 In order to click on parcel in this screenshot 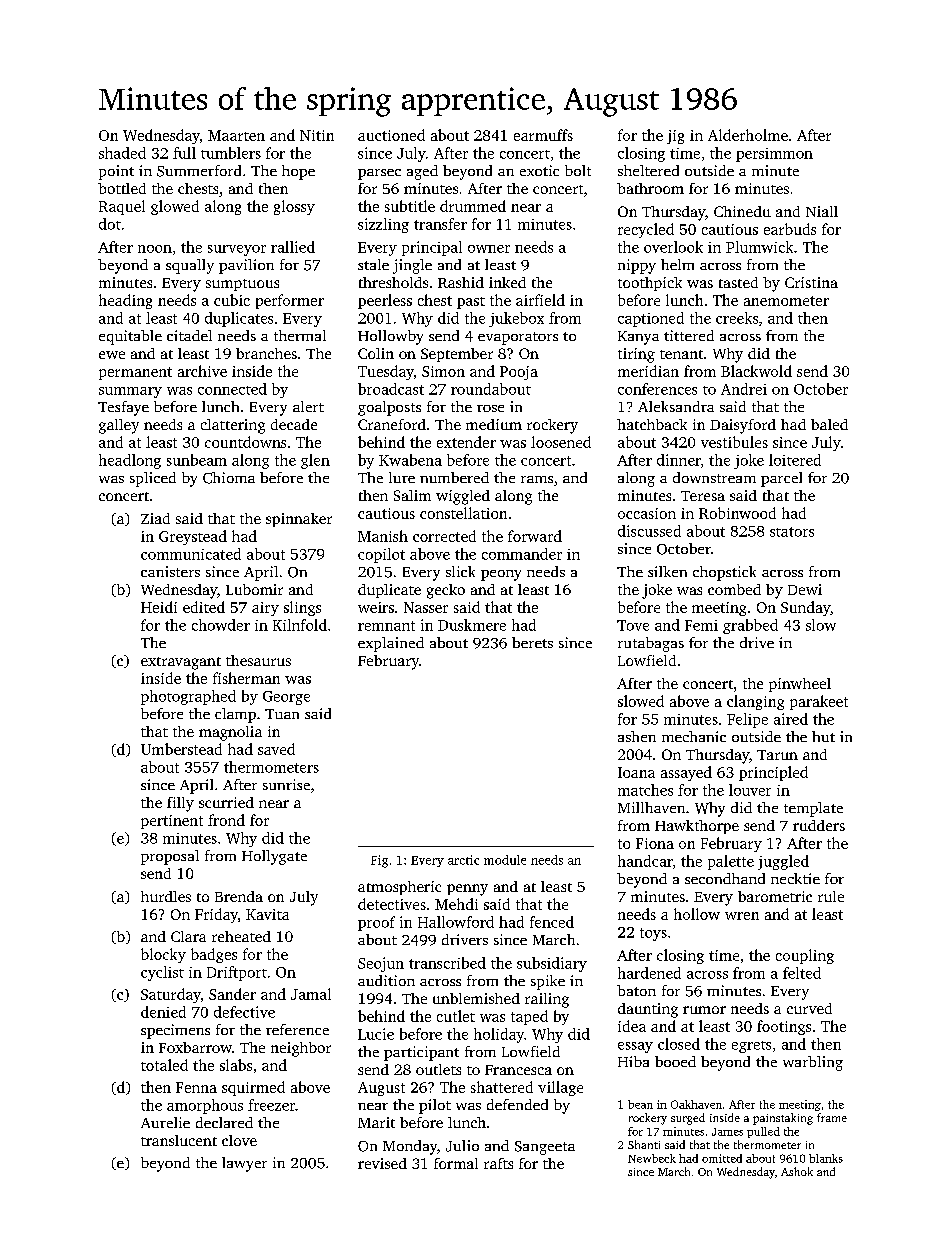, I will do `click(781, 479)`.
